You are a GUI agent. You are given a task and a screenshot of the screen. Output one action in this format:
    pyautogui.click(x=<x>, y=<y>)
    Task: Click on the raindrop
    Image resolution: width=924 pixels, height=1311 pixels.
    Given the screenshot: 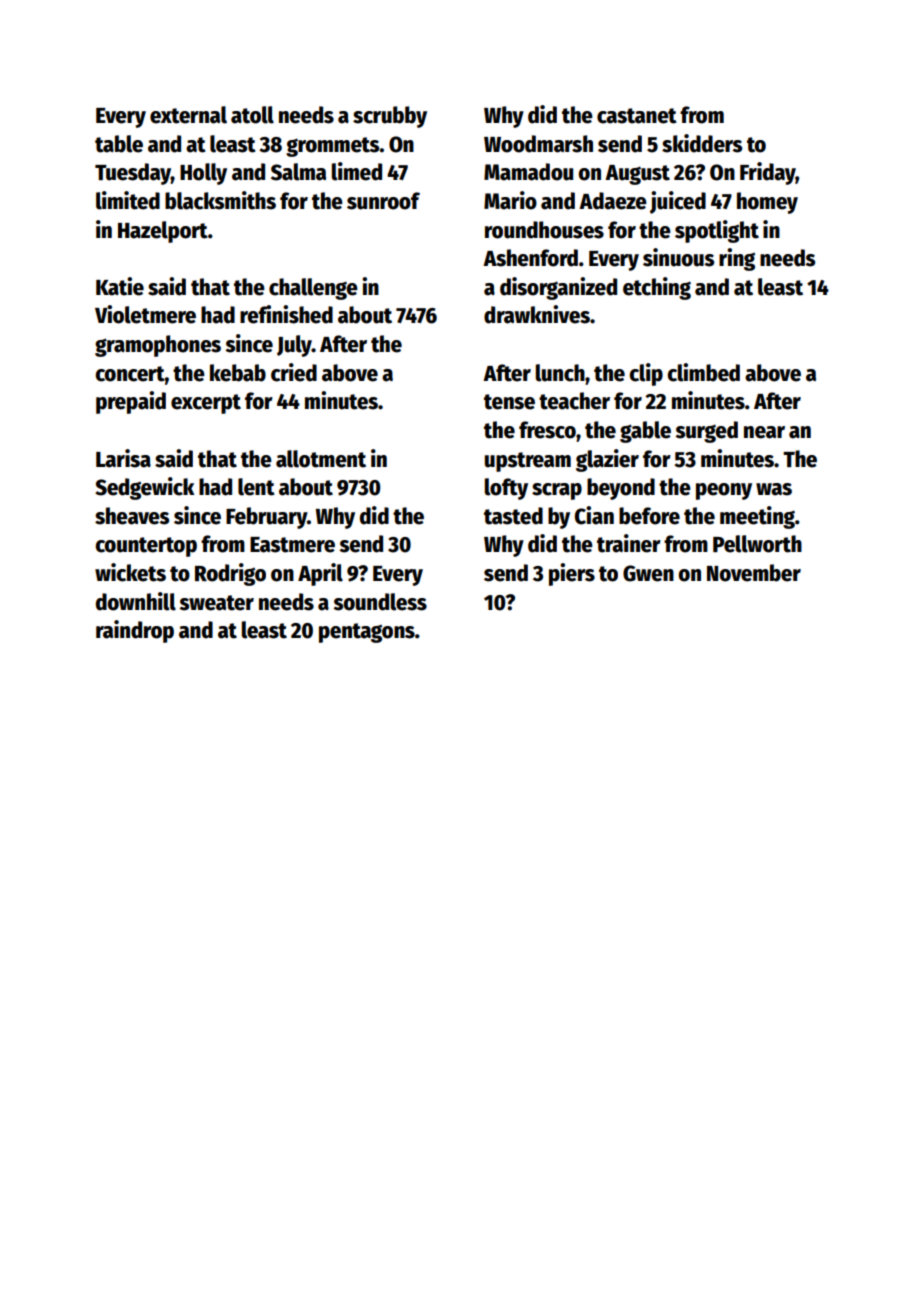 What is the action you would take?
    pyautogui.click(x=135, y=631)
